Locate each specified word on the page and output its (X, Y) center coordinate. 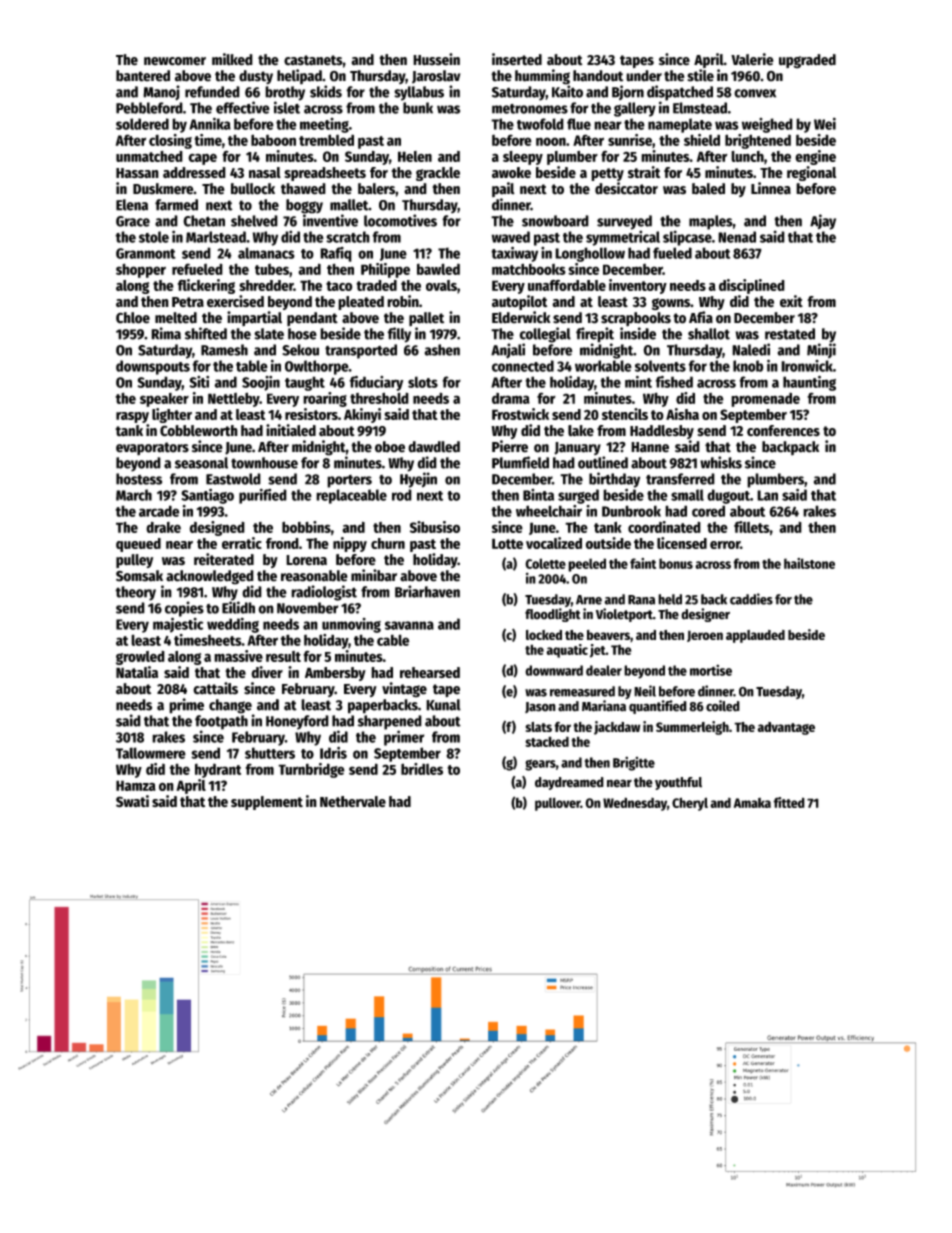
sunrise (630, 140)
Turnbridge (311, 770)
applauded (755, 636)
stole (154, 237)
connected (523, 366)
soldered (142, 124)
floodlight (553, 615)
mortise (711, 670)
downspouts (153, 367)
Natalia (137, 672)
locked (544, 635)
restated (790, 334)
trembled (326, 140)
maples (711, 222)
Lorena (306, 560)
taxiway (514, 254)
